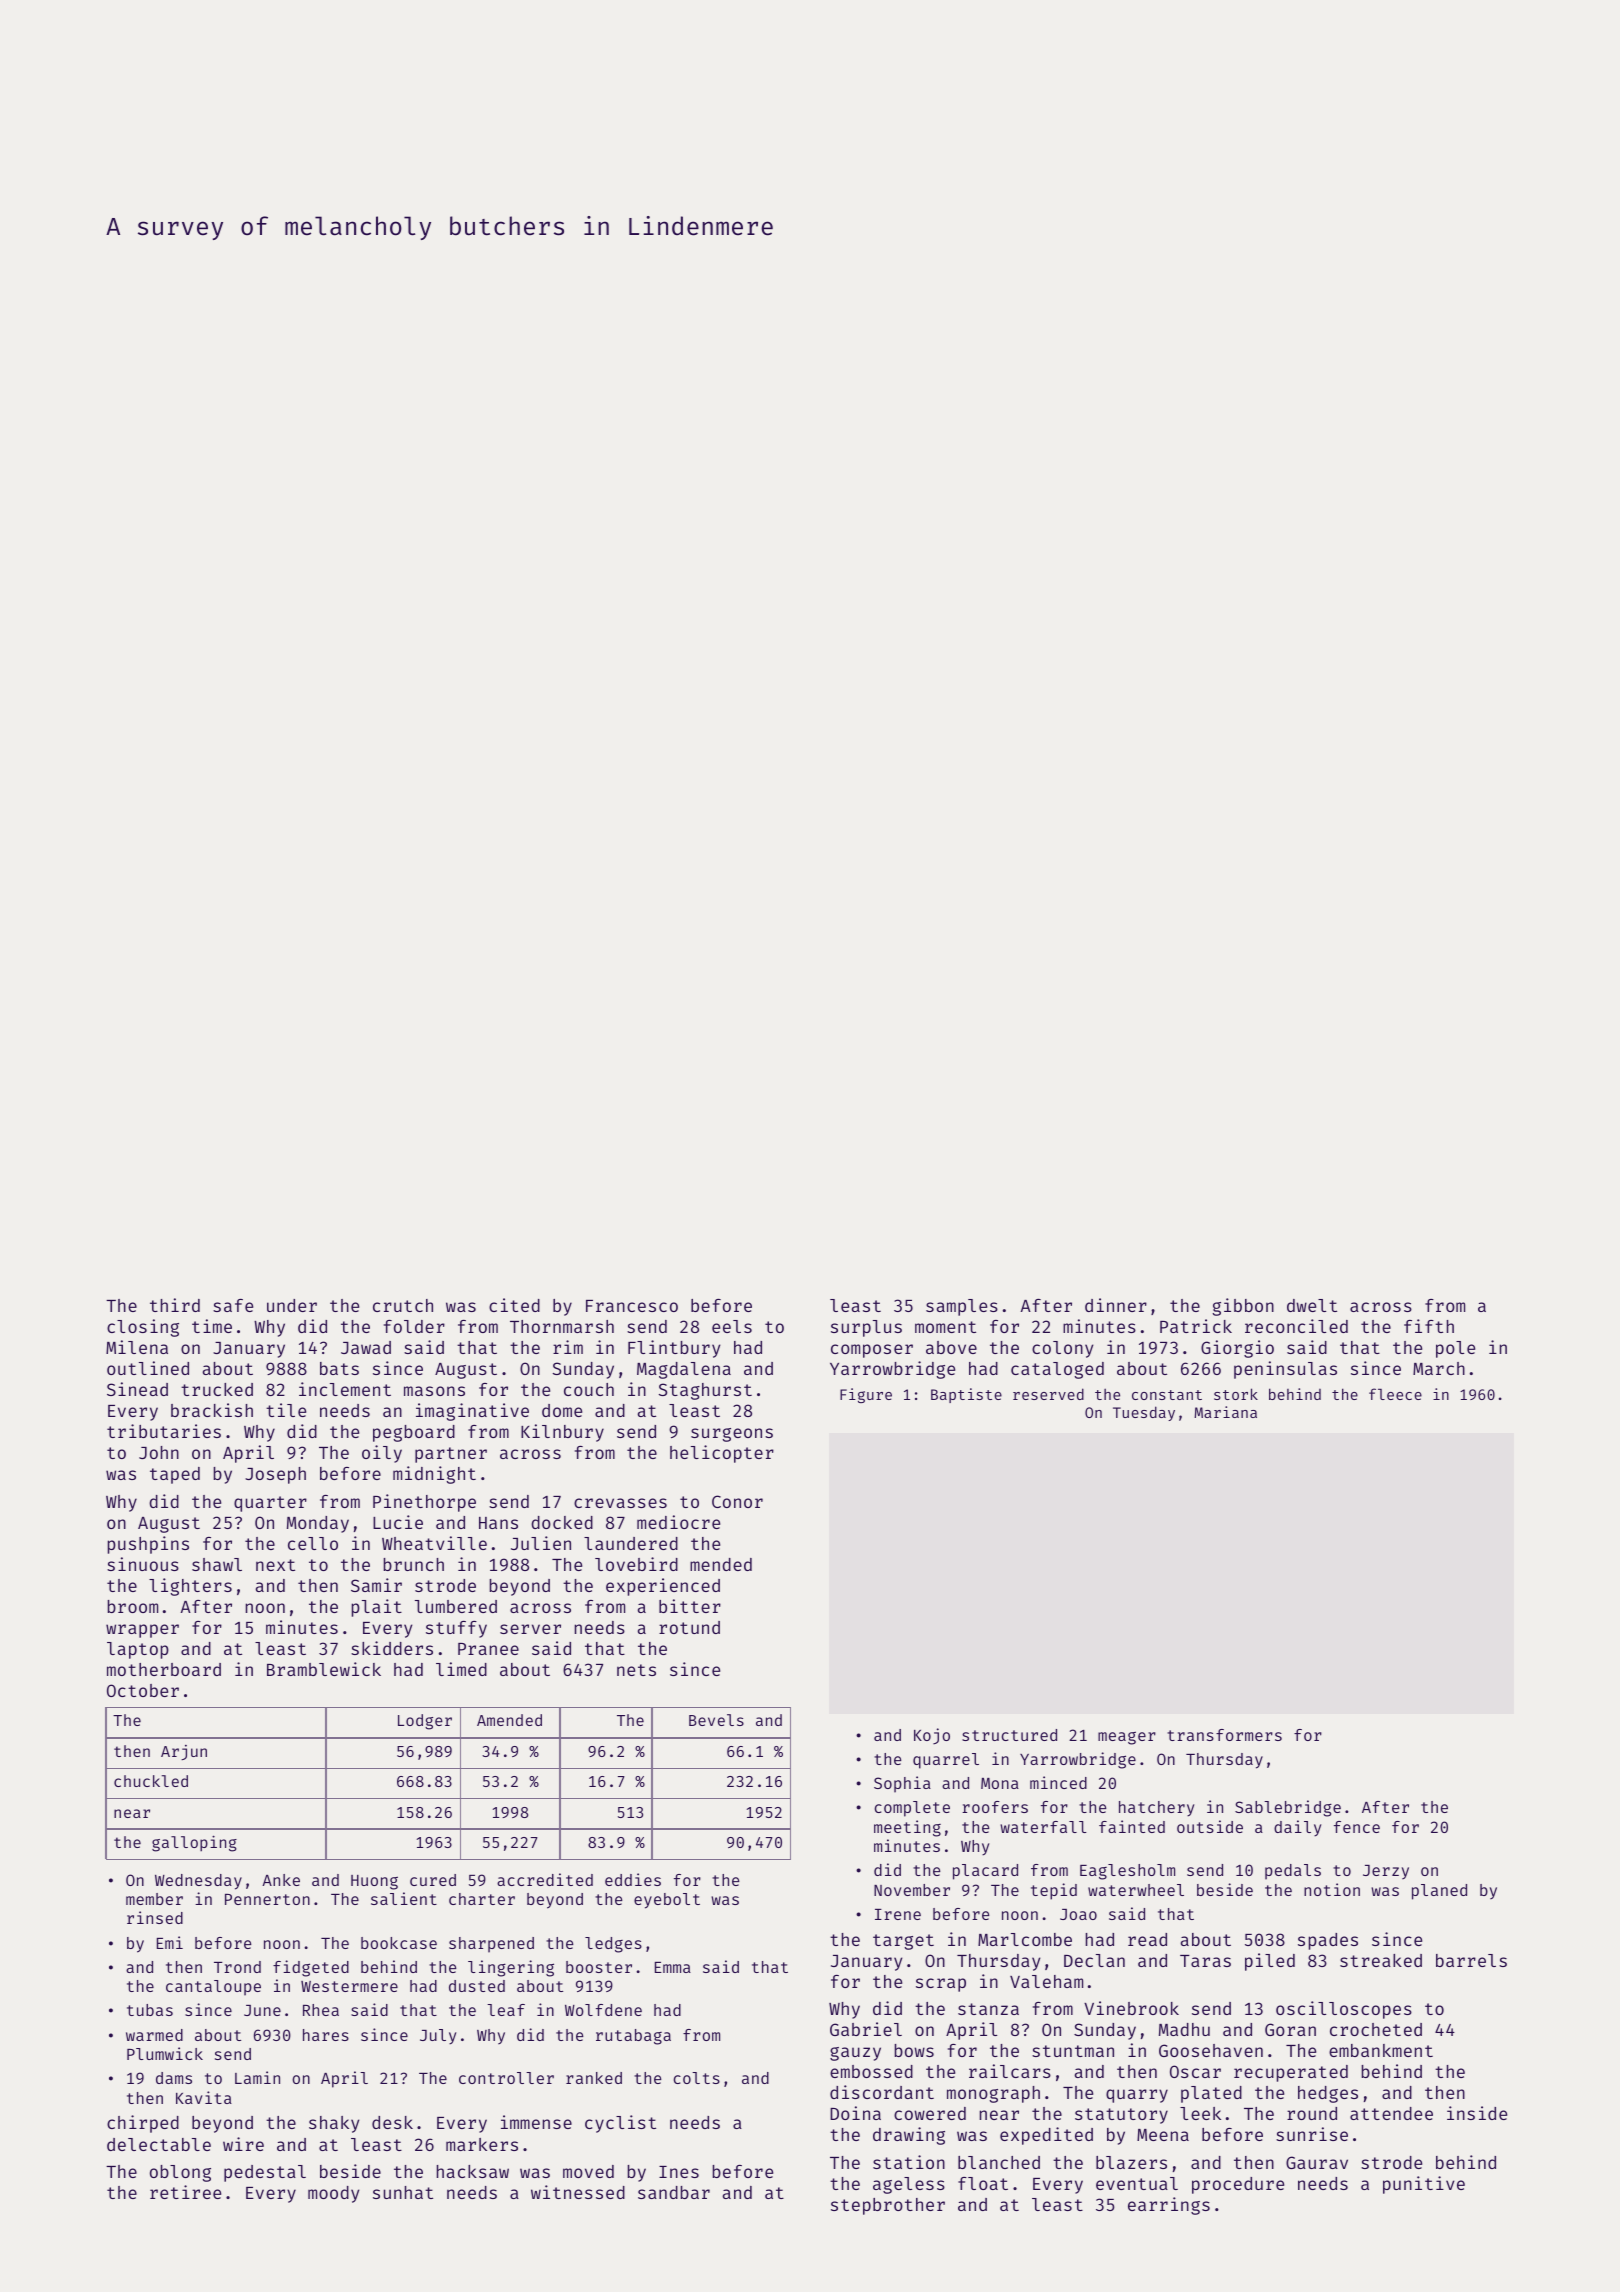  What do you see at coordinates (148, 1545) in the document?
I see `pushpins` at bounding box center [148, 1545].
